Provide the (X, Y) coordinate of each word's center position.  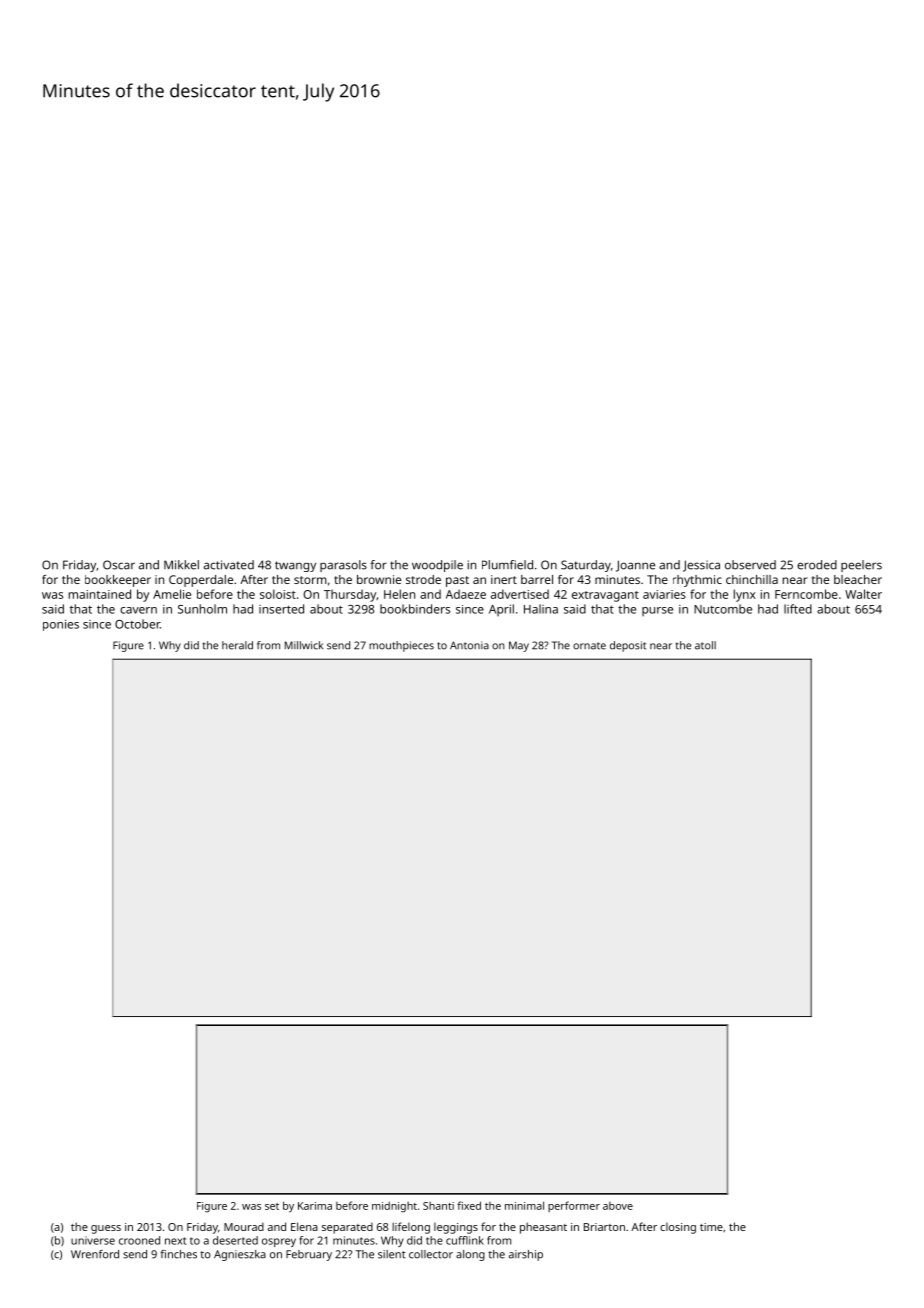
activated (229, 565)
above (618, 1206)
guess (106, 1229)
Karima (315, 1206)
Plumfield (507, 565)
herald (237, 645)
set (272, 1206)
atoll (705, 645)
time (711, 1227)
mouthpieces (401, 646)
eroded (817, 565)
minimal (524, 1205)
